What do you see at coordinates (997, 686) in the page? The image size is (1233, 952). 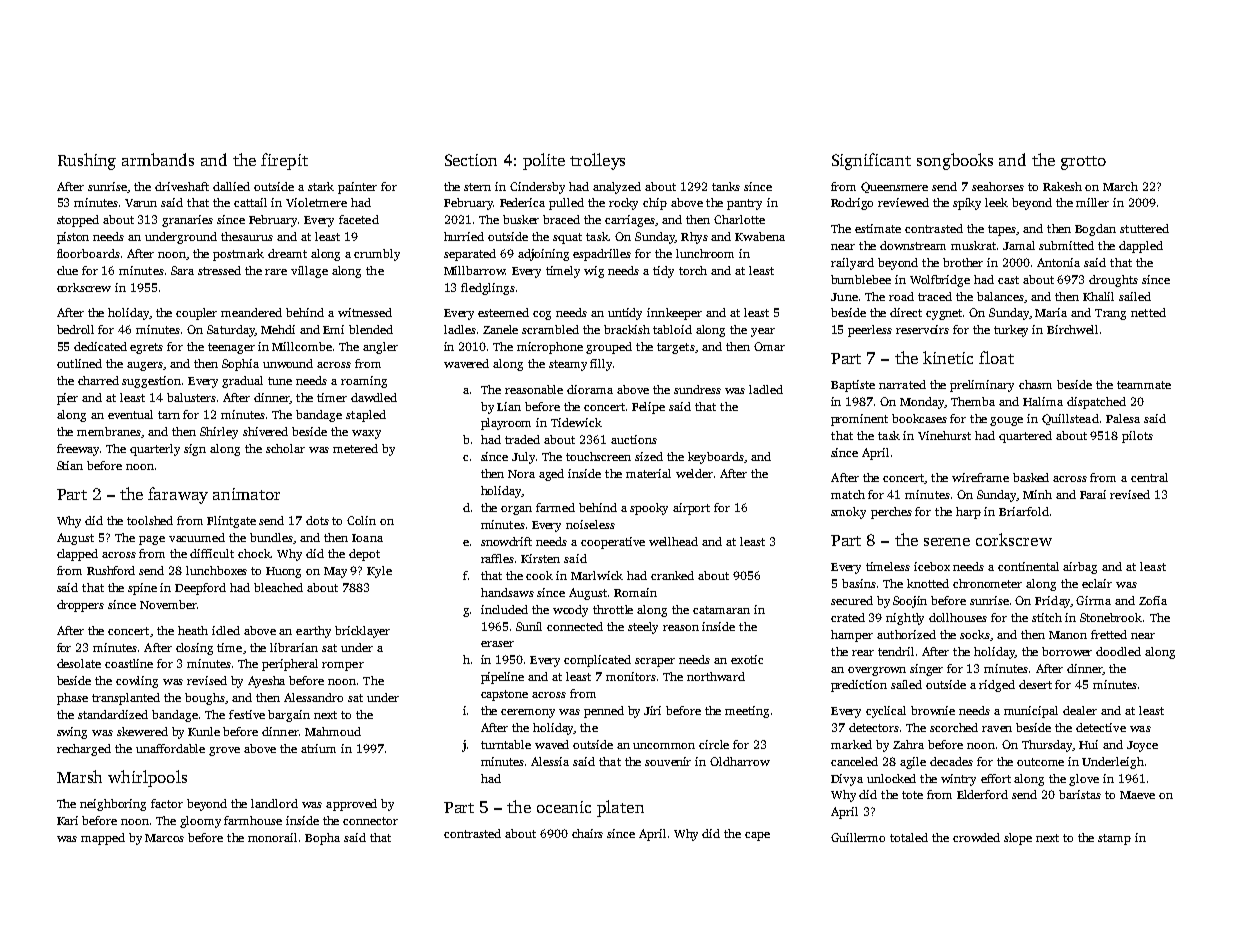 I see `ridged` at bounding box center [997, 686].
